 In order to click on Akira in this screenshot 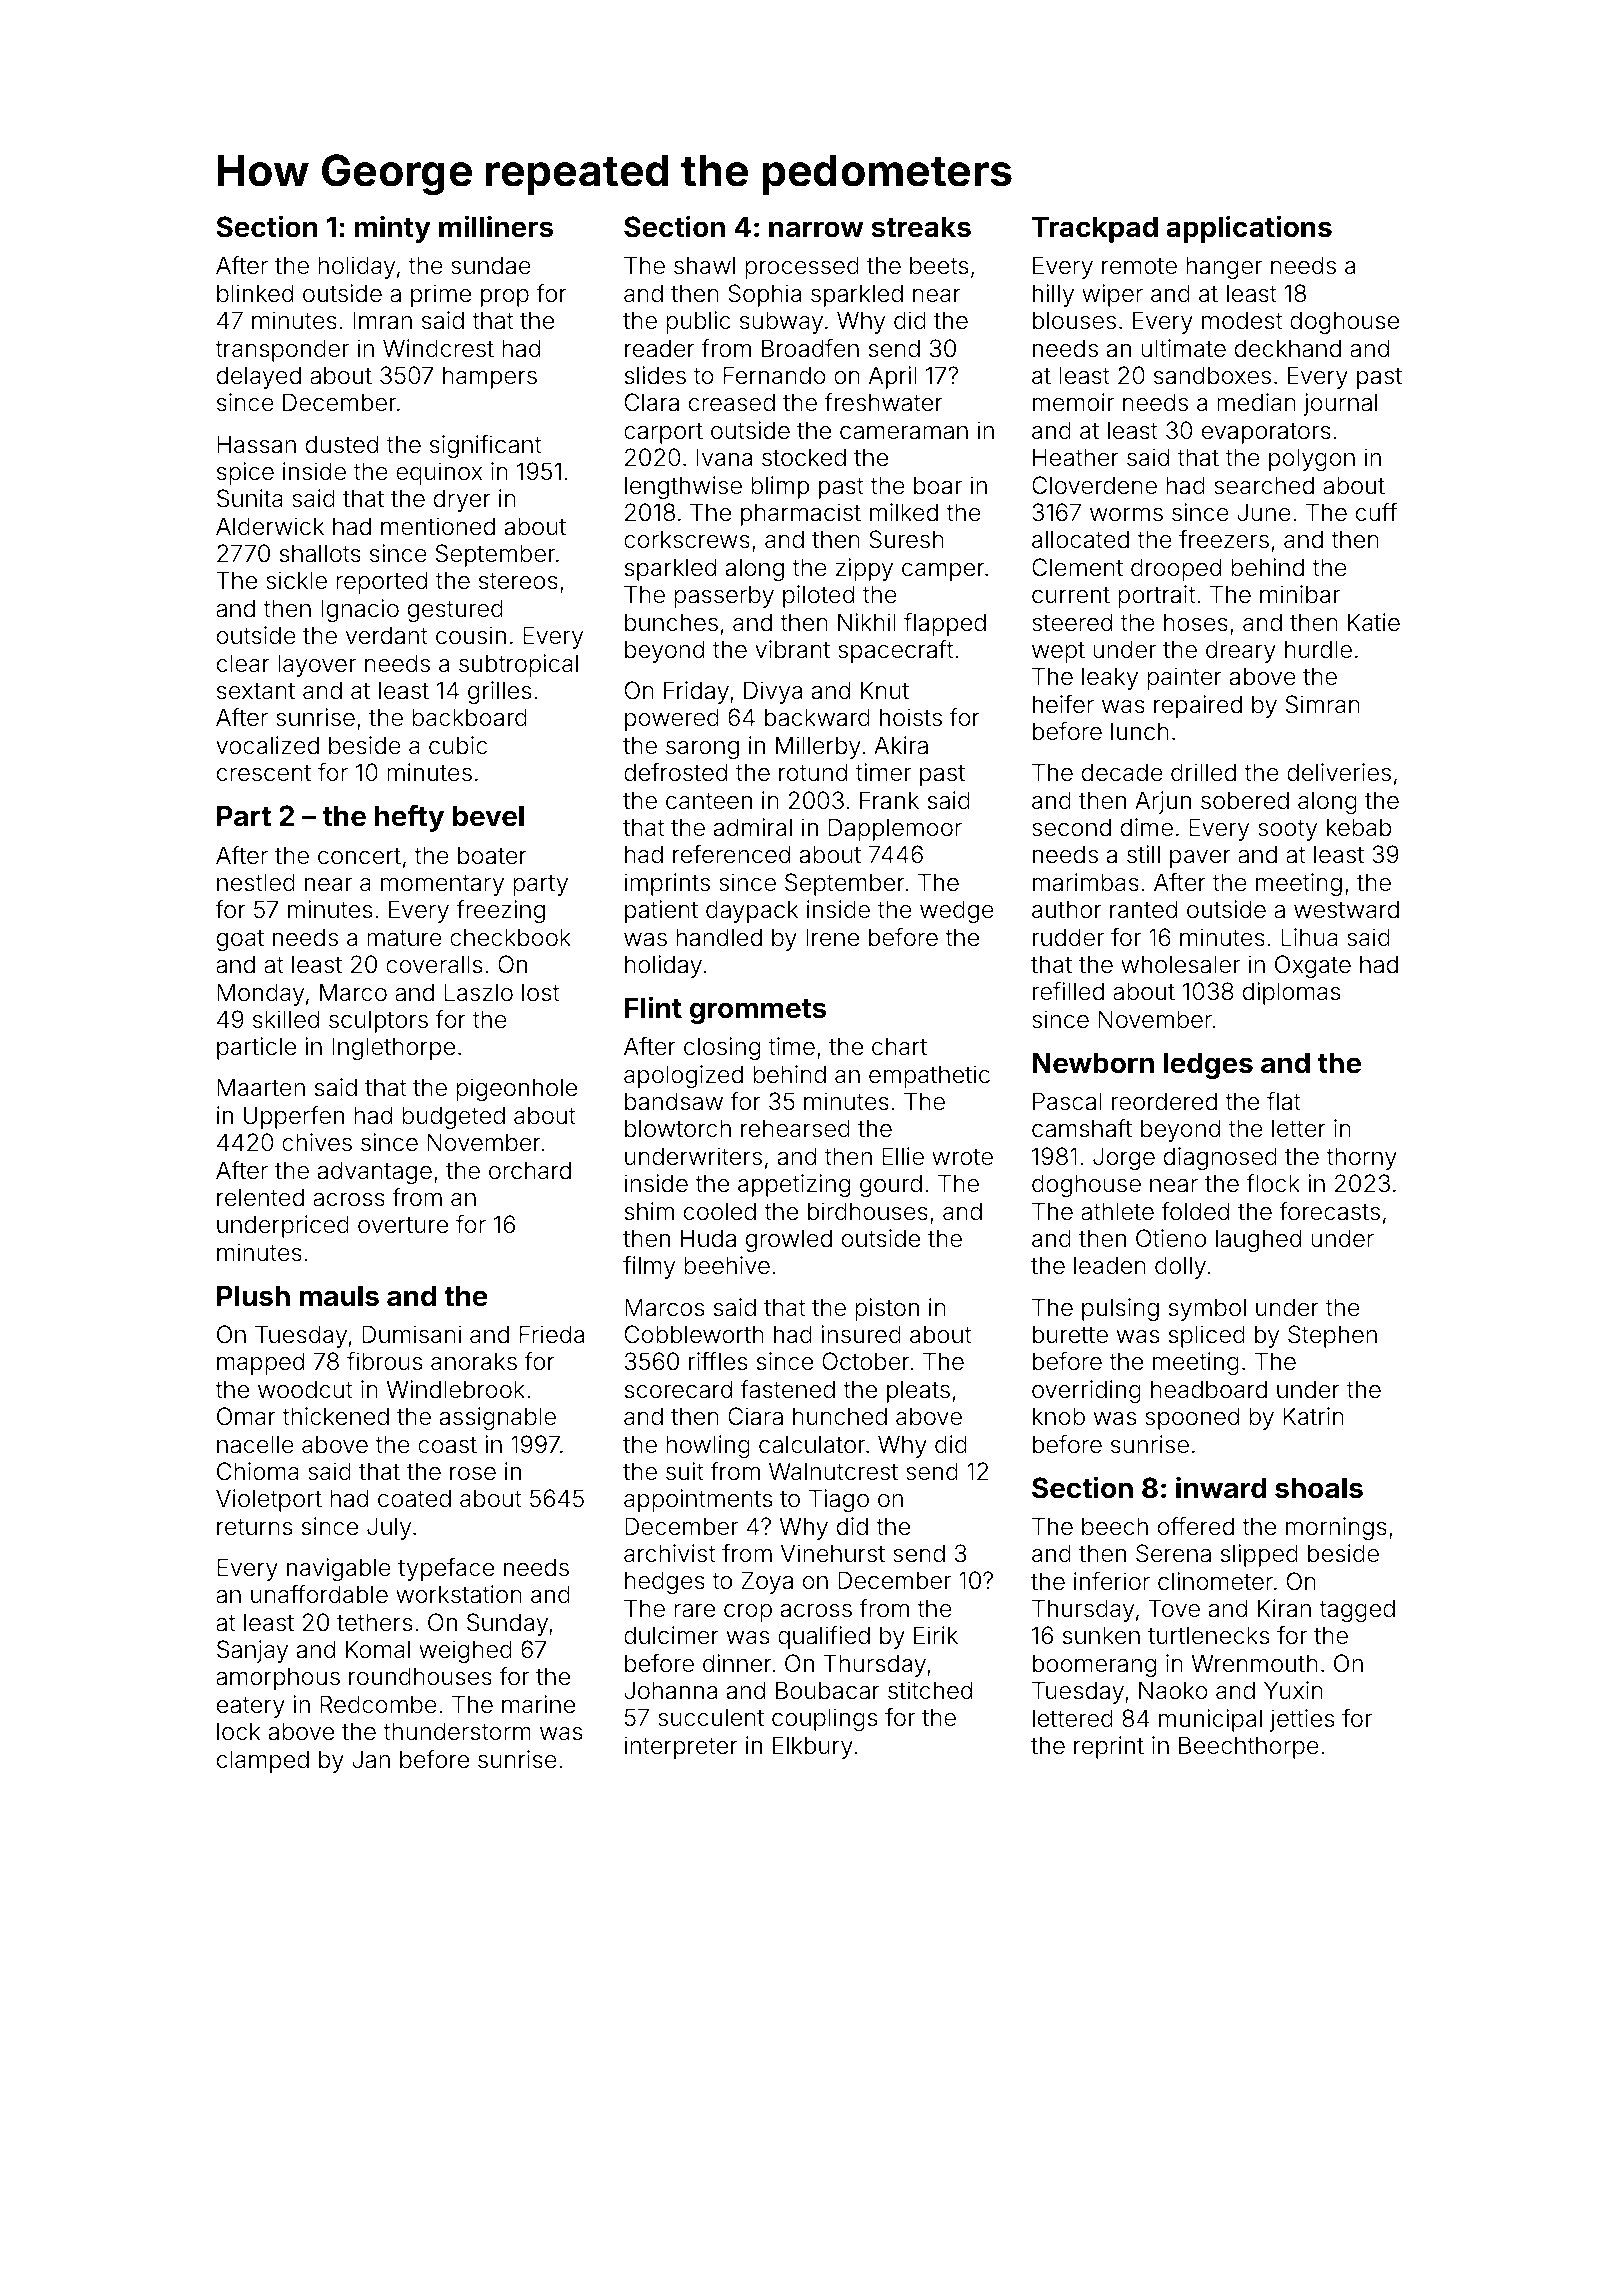, I will do `click(901, 745)`.
